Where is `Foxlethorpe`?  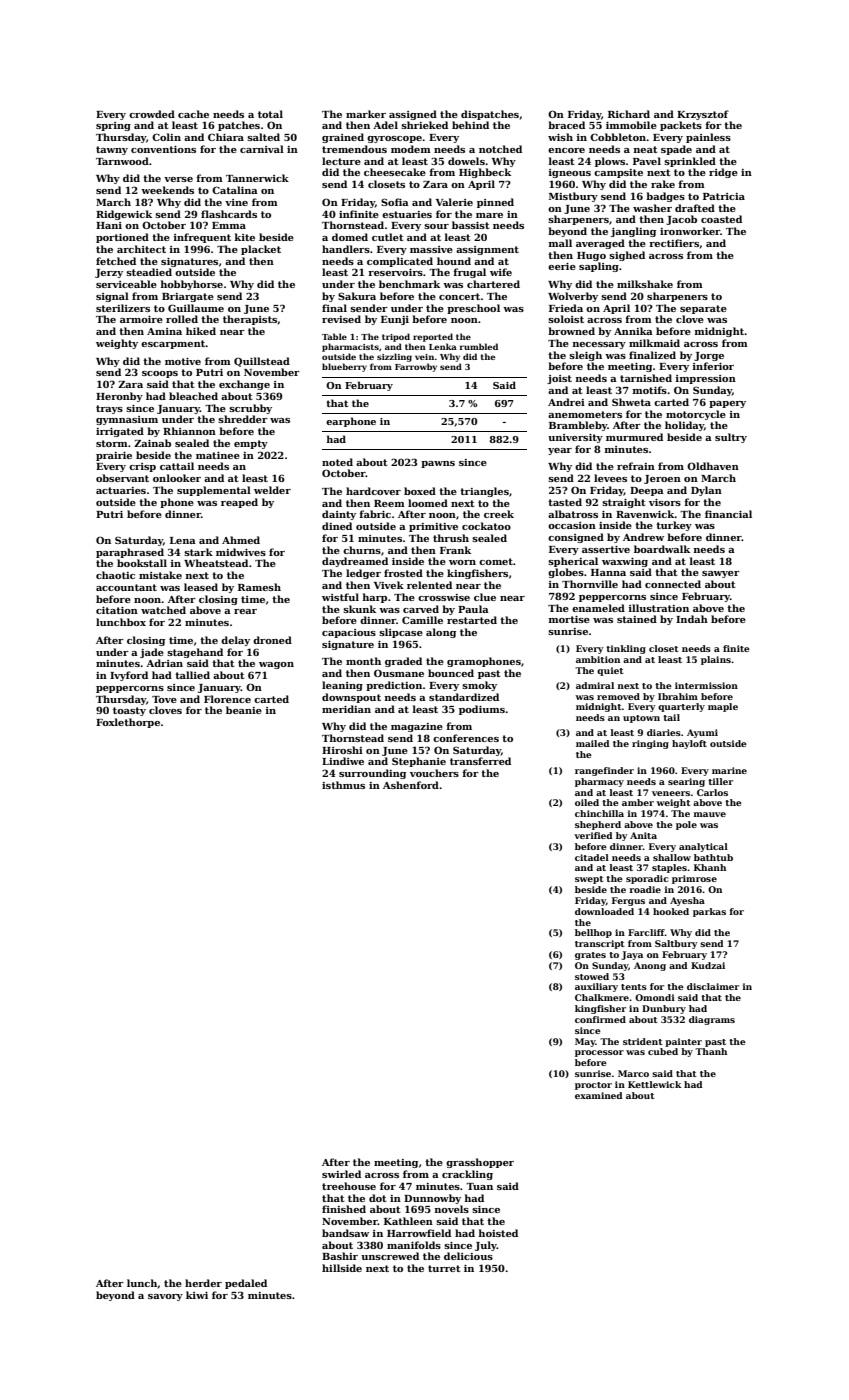 Foxlethorpe is located at coordinates (128, 723).
